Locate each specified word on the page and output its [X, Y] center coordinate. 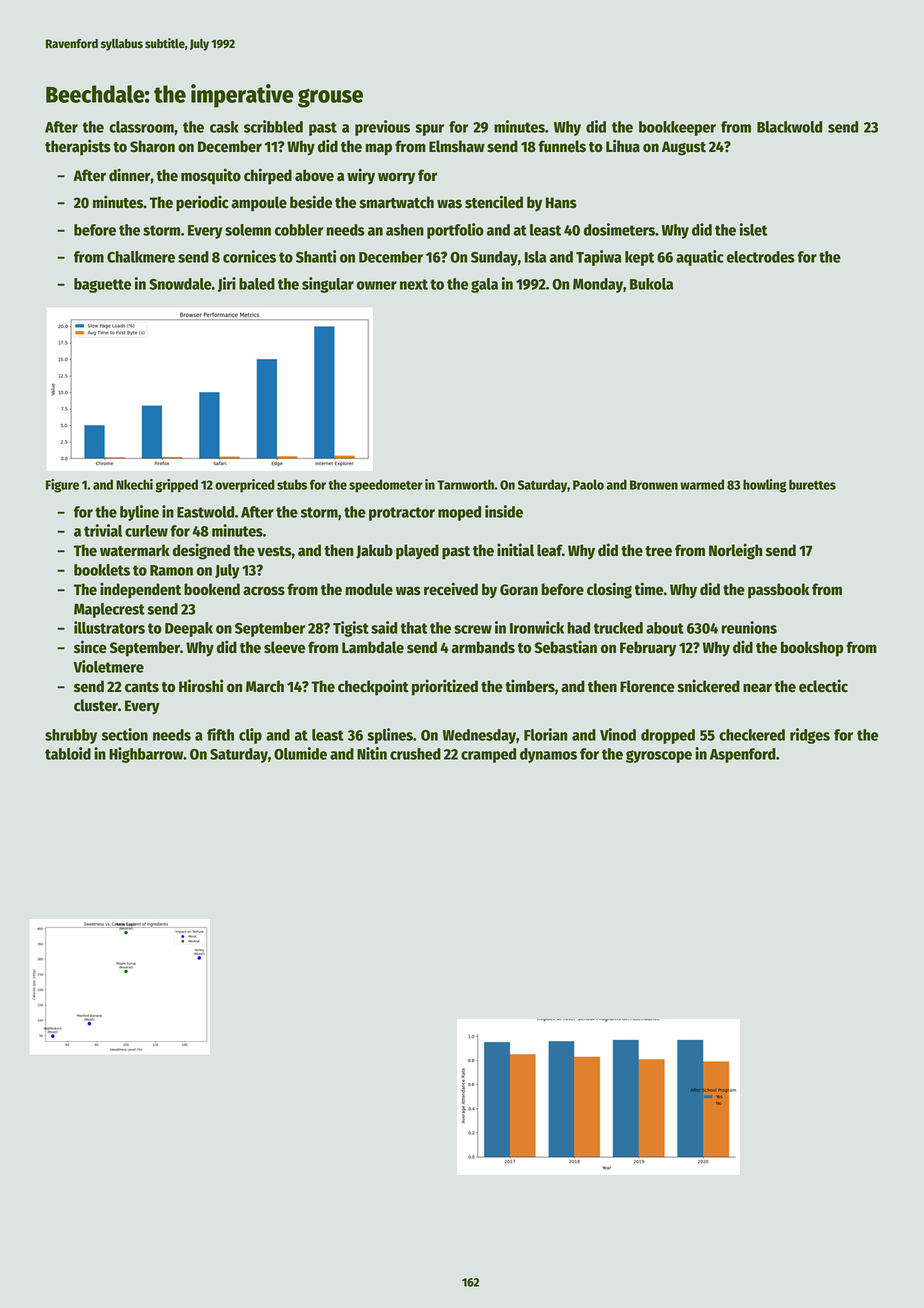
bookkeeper [677, 128]
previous [382, 128]
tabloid [68, 753]
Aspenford [743, 755]
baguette [102, 285]
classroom [141, 127]
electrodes [761, 257]
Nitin [372, 753]
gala [484, 285]
